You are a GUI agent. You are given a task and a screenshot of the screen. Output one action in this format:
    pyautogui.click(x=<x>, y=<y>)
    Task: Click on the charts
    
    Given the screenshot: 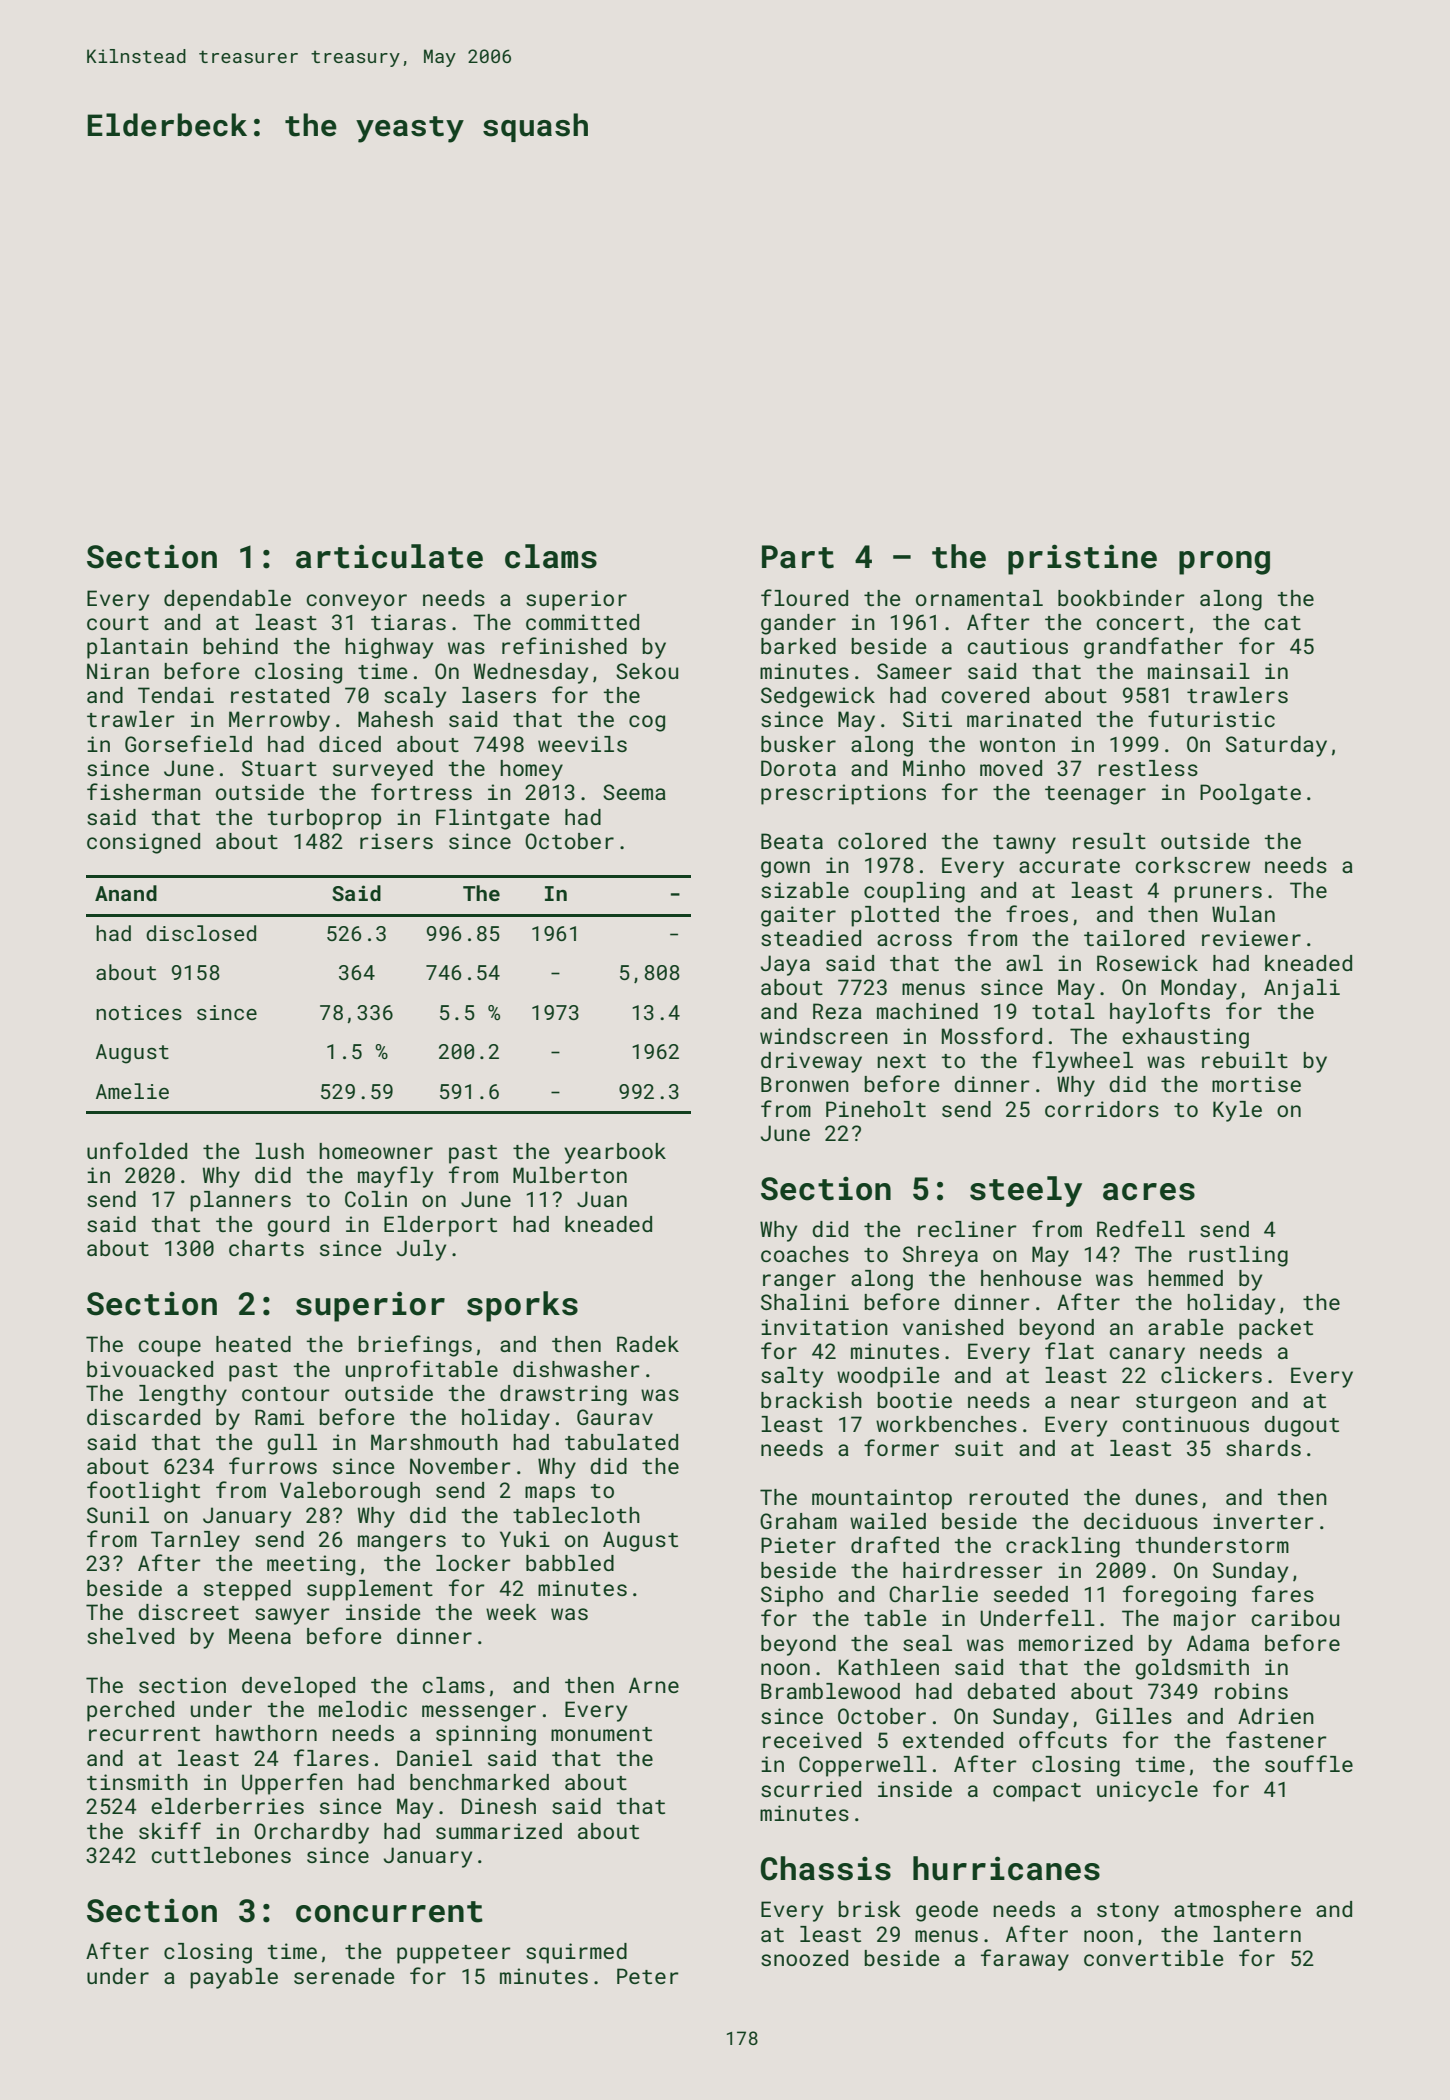 What is the action you would take?
    pyautogui.click(x=266, y=1248)
